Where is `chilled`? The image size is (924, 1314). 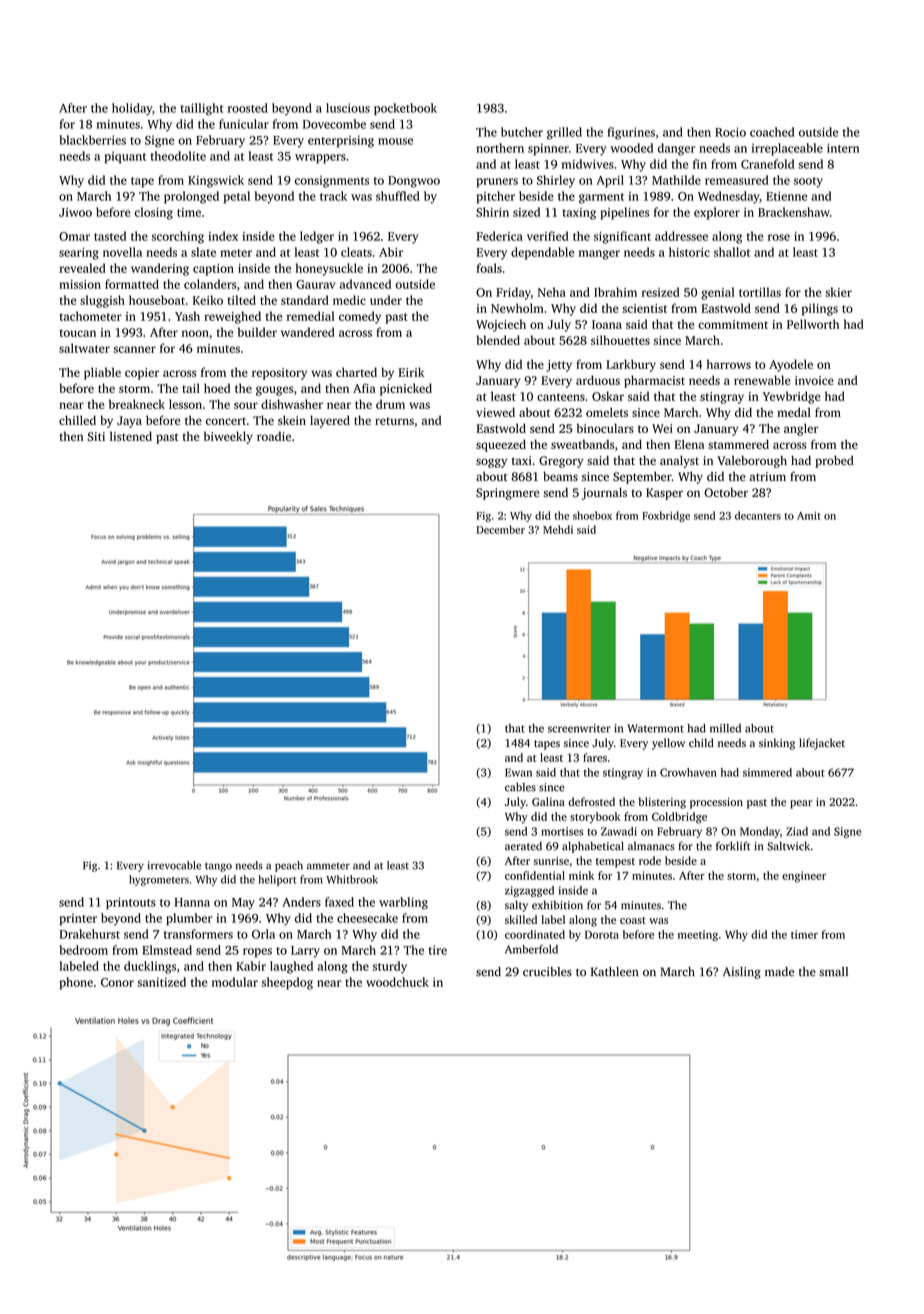
chilled is located at coordinates (77, 420).
